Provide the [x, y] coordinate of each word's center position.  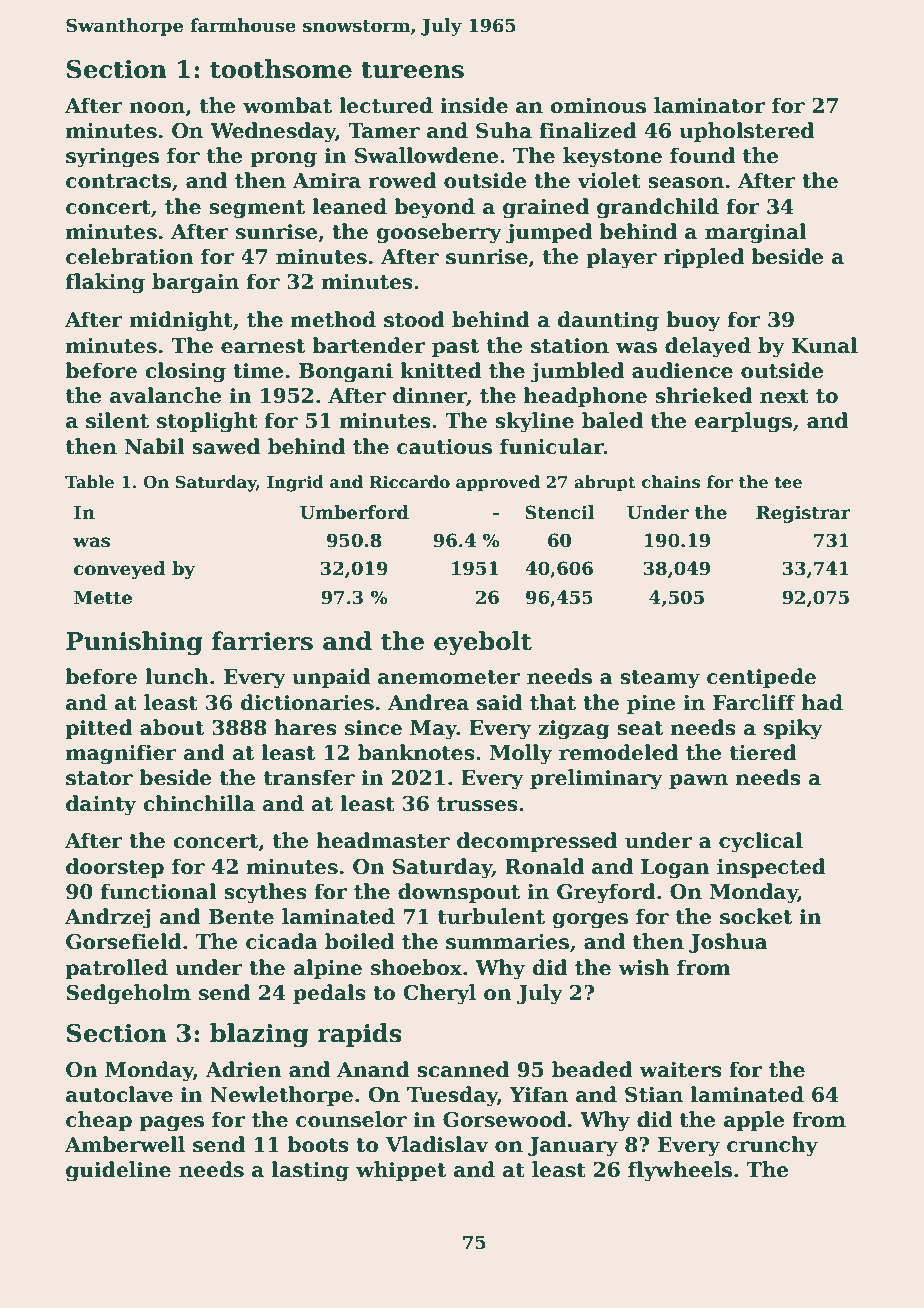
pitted [99, 729]
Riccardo [409, 482]
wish [644, 967]
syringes [112, 158]
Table [89, 482]
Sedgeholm [128, 994]
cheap [99, 1121]
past [455, 348]
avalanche [166, 395]
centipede [761, 678]
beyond [434, 208]
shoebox [416, 967]
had [822, 702]
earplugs [743, 422]
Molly [521, 754]
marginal [756, 233]
